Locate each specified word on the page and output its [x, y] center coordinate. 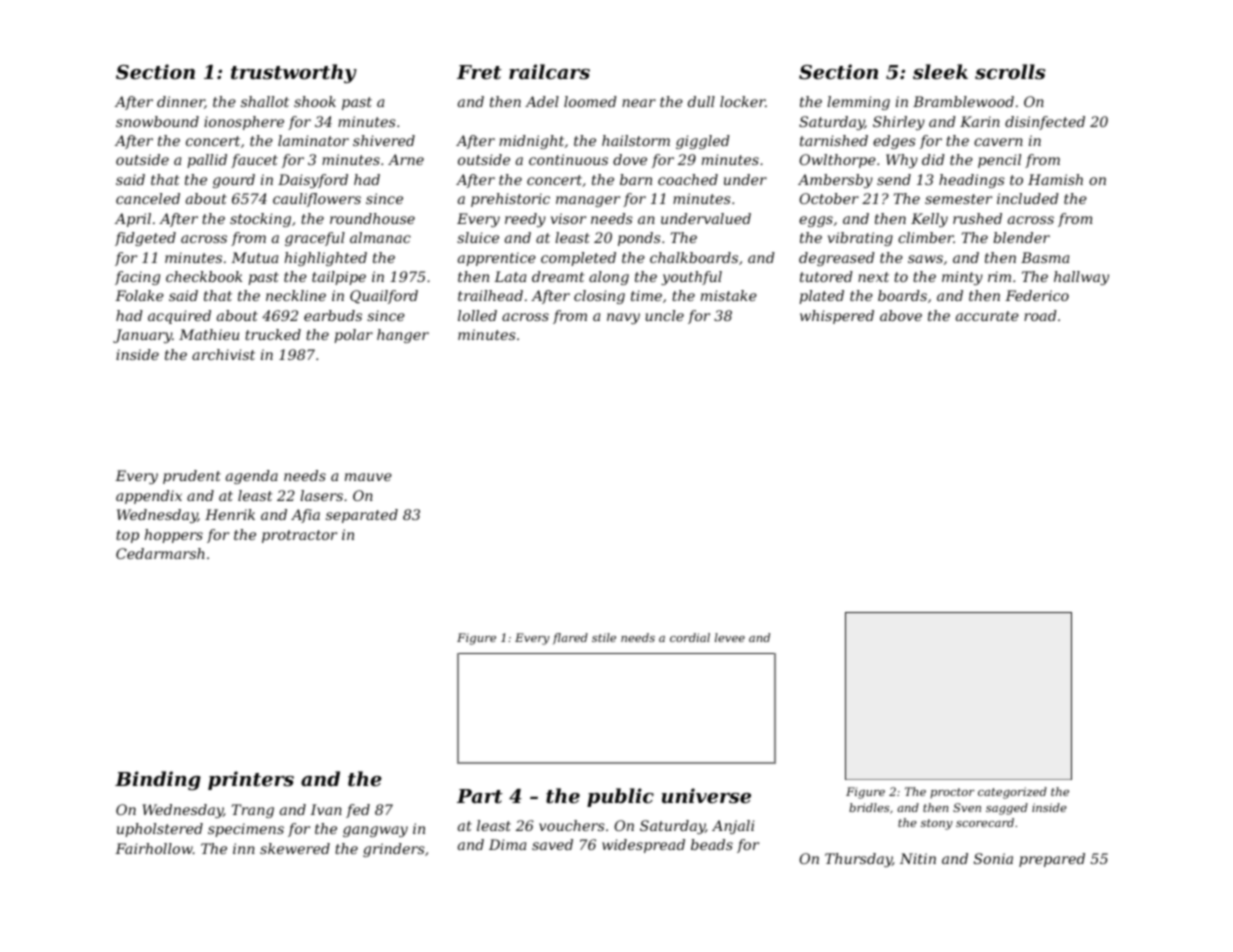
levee [730, 637]
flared [570, 638]
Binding [158, 780]
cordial [690, 637]
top [127, 536]
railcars [549, 72]
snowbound [157, 121]
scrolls [1010, 72]
